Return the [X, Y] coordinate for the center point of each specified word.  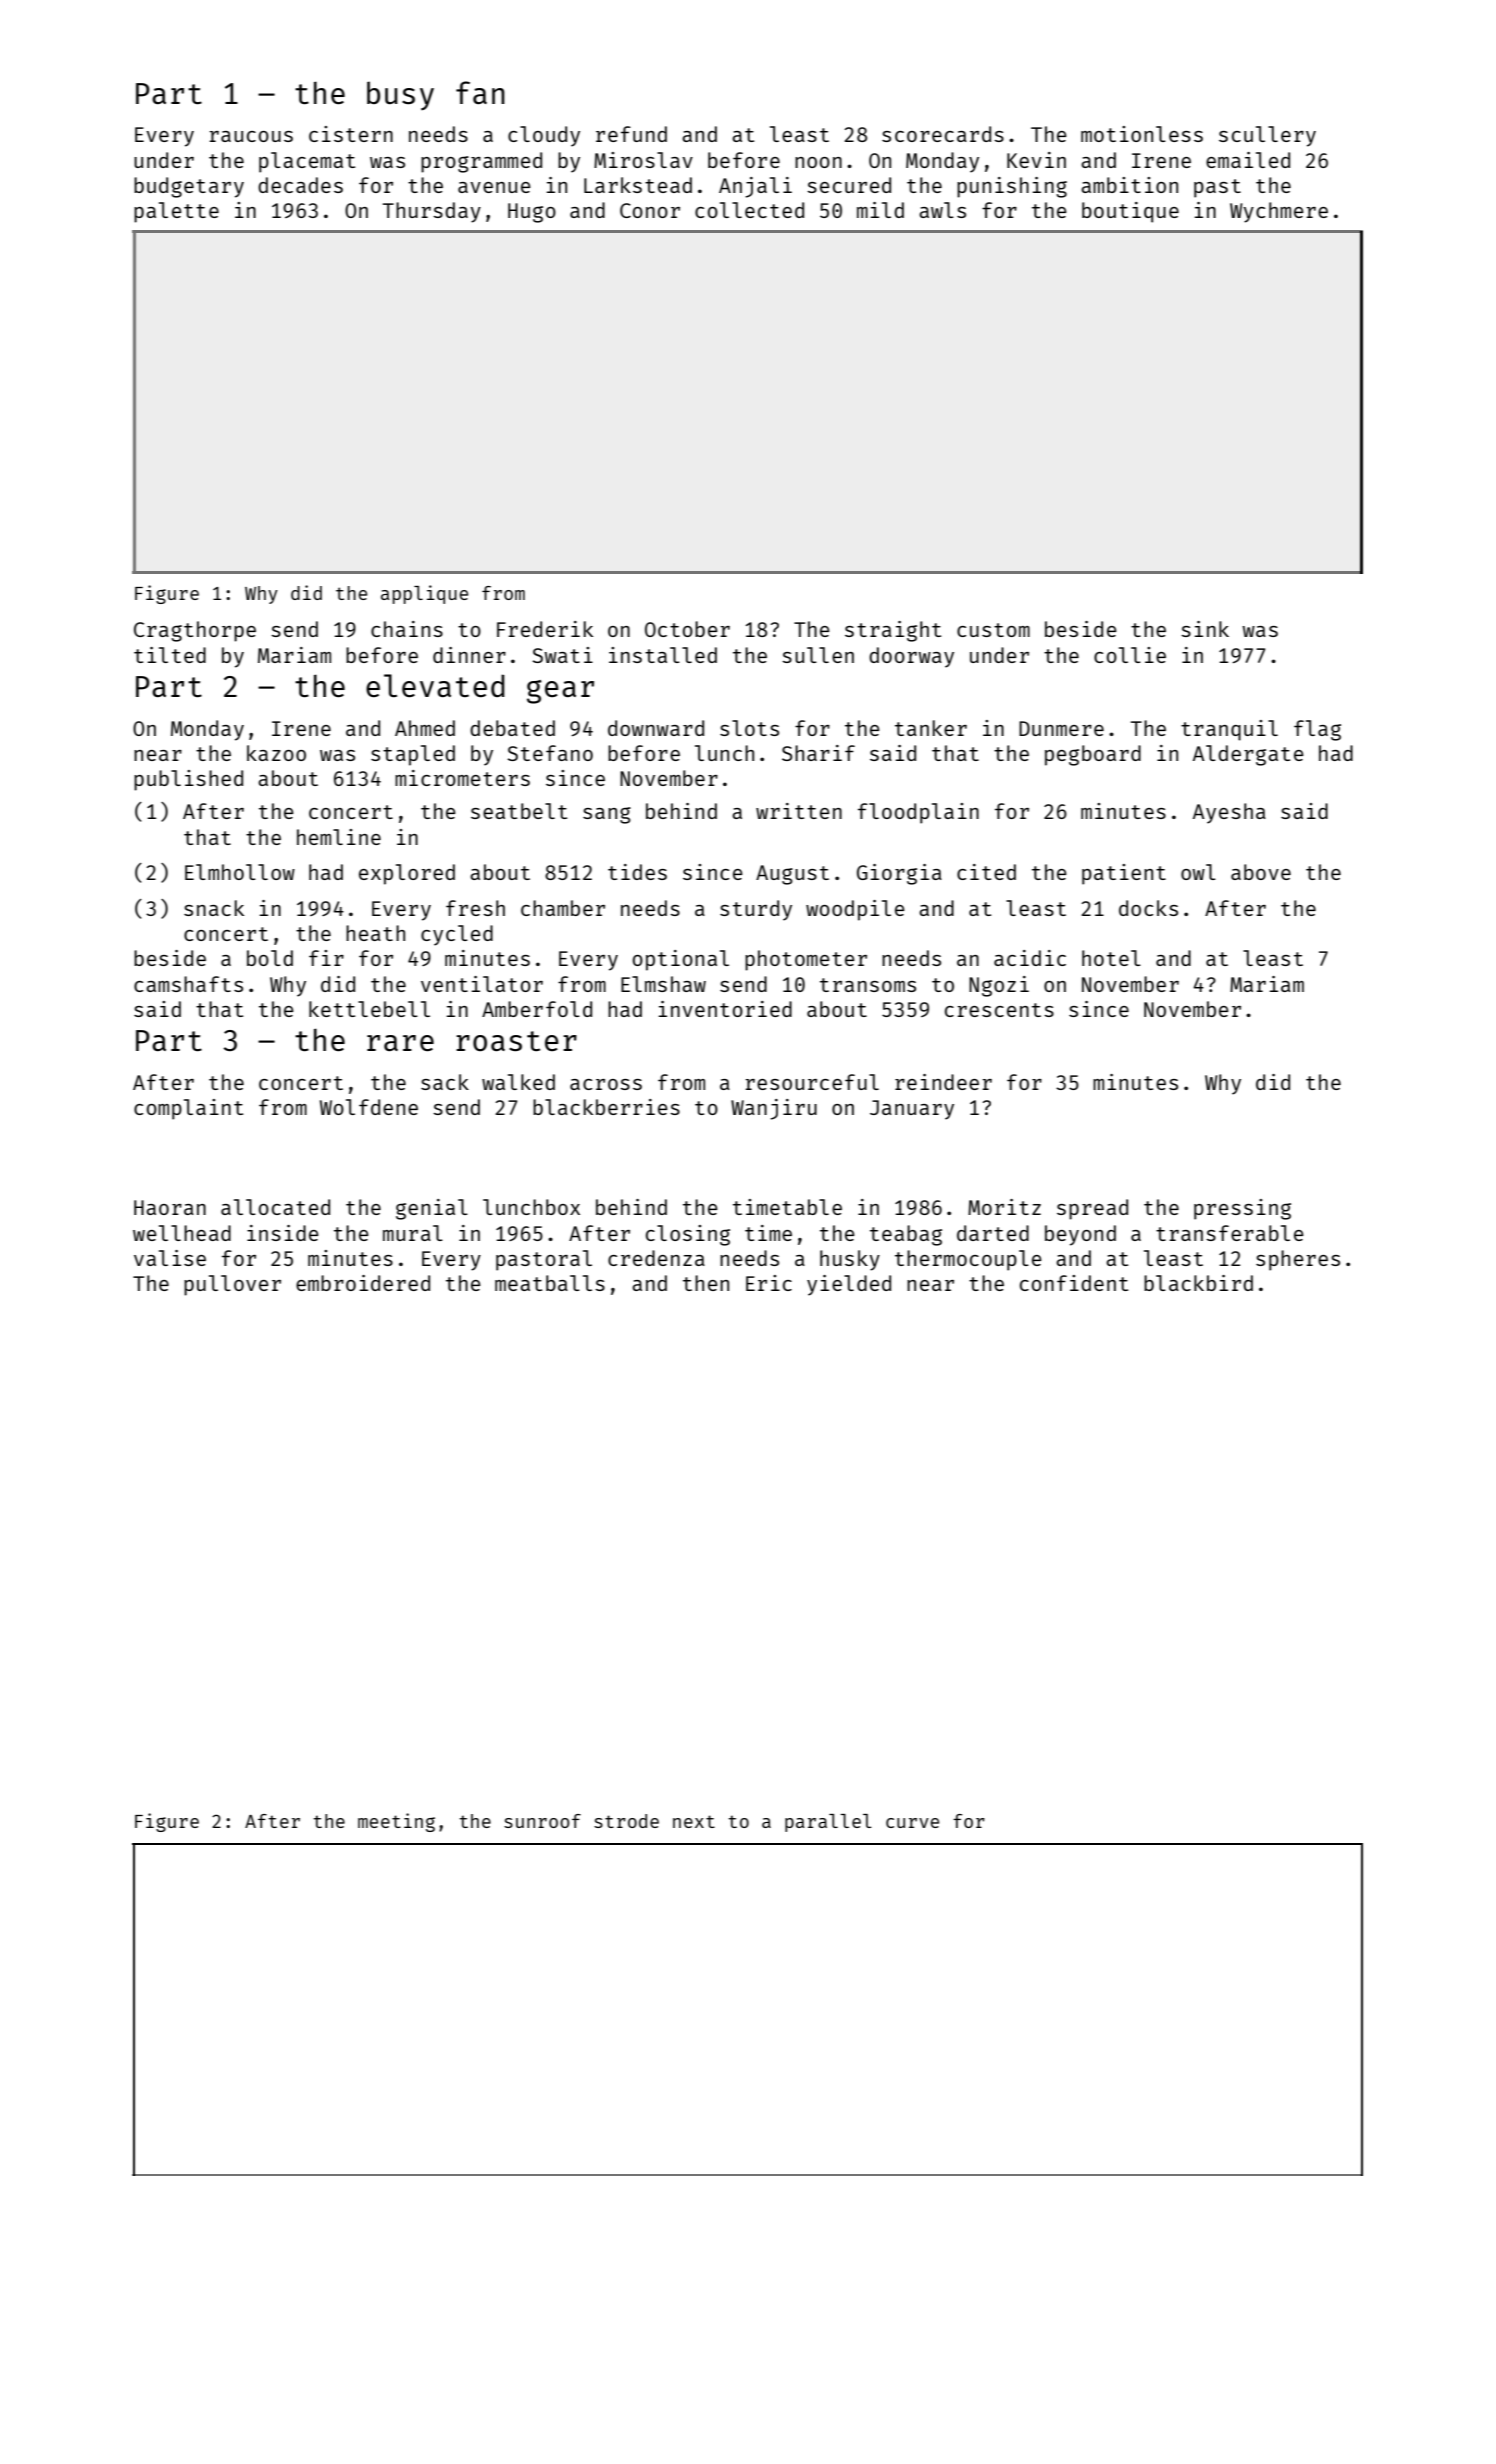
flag [1317, 730]
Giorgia [899, 874]
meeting [396, 1822]
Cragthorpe [195, 631]
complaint [188, 1109]
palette [176, 212]
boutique [1130, 212]
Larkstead [638, 185]
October [687, 629]
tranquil [1229, 730]
